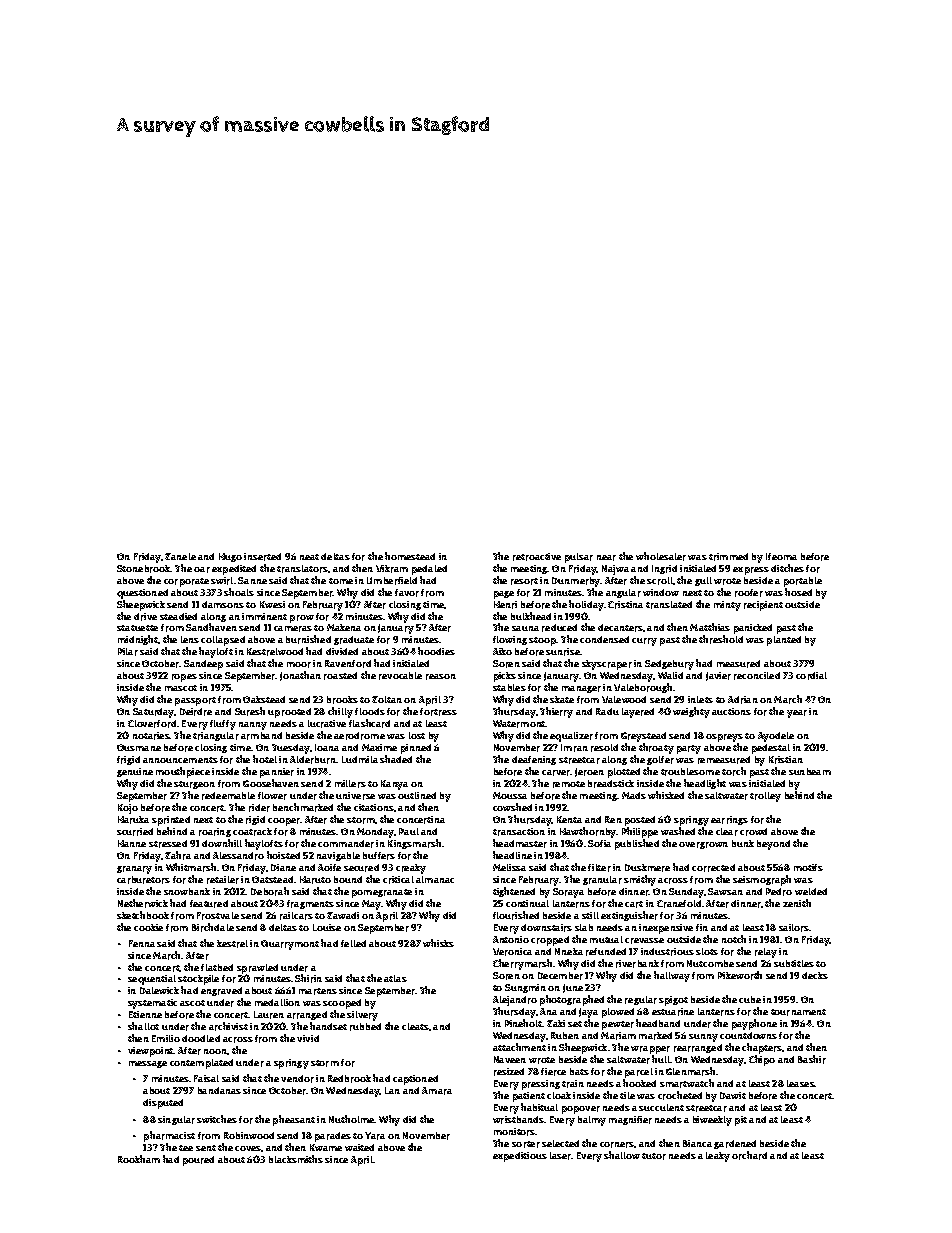 The height and width of the screenshot is (1233, 952). I want to click on earrings, so click(729, 820).
